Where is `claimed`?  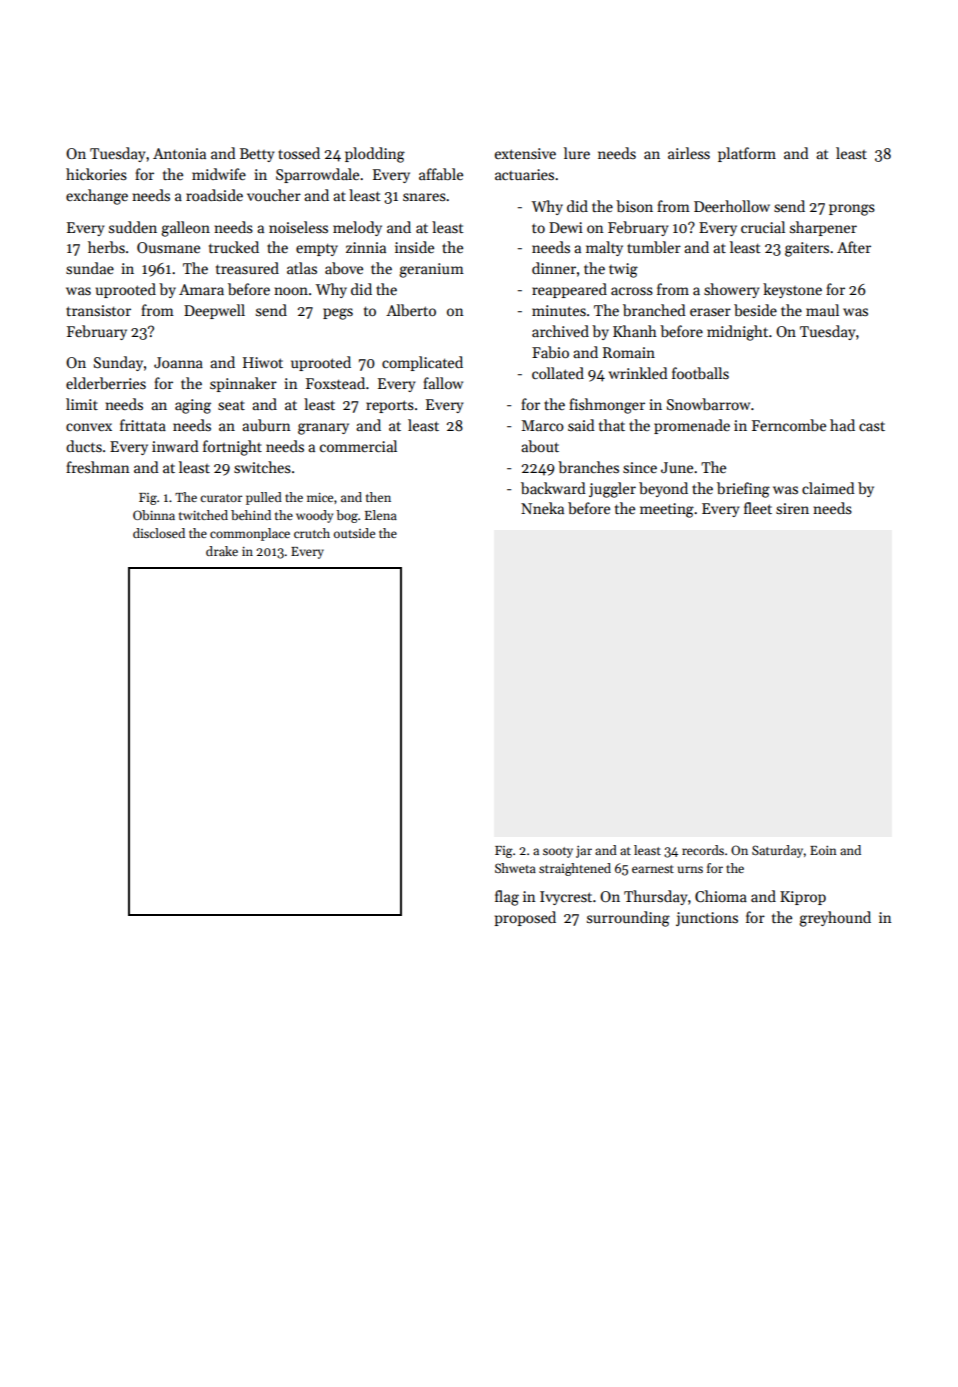
claimed is located at coordinates (828, 488).
